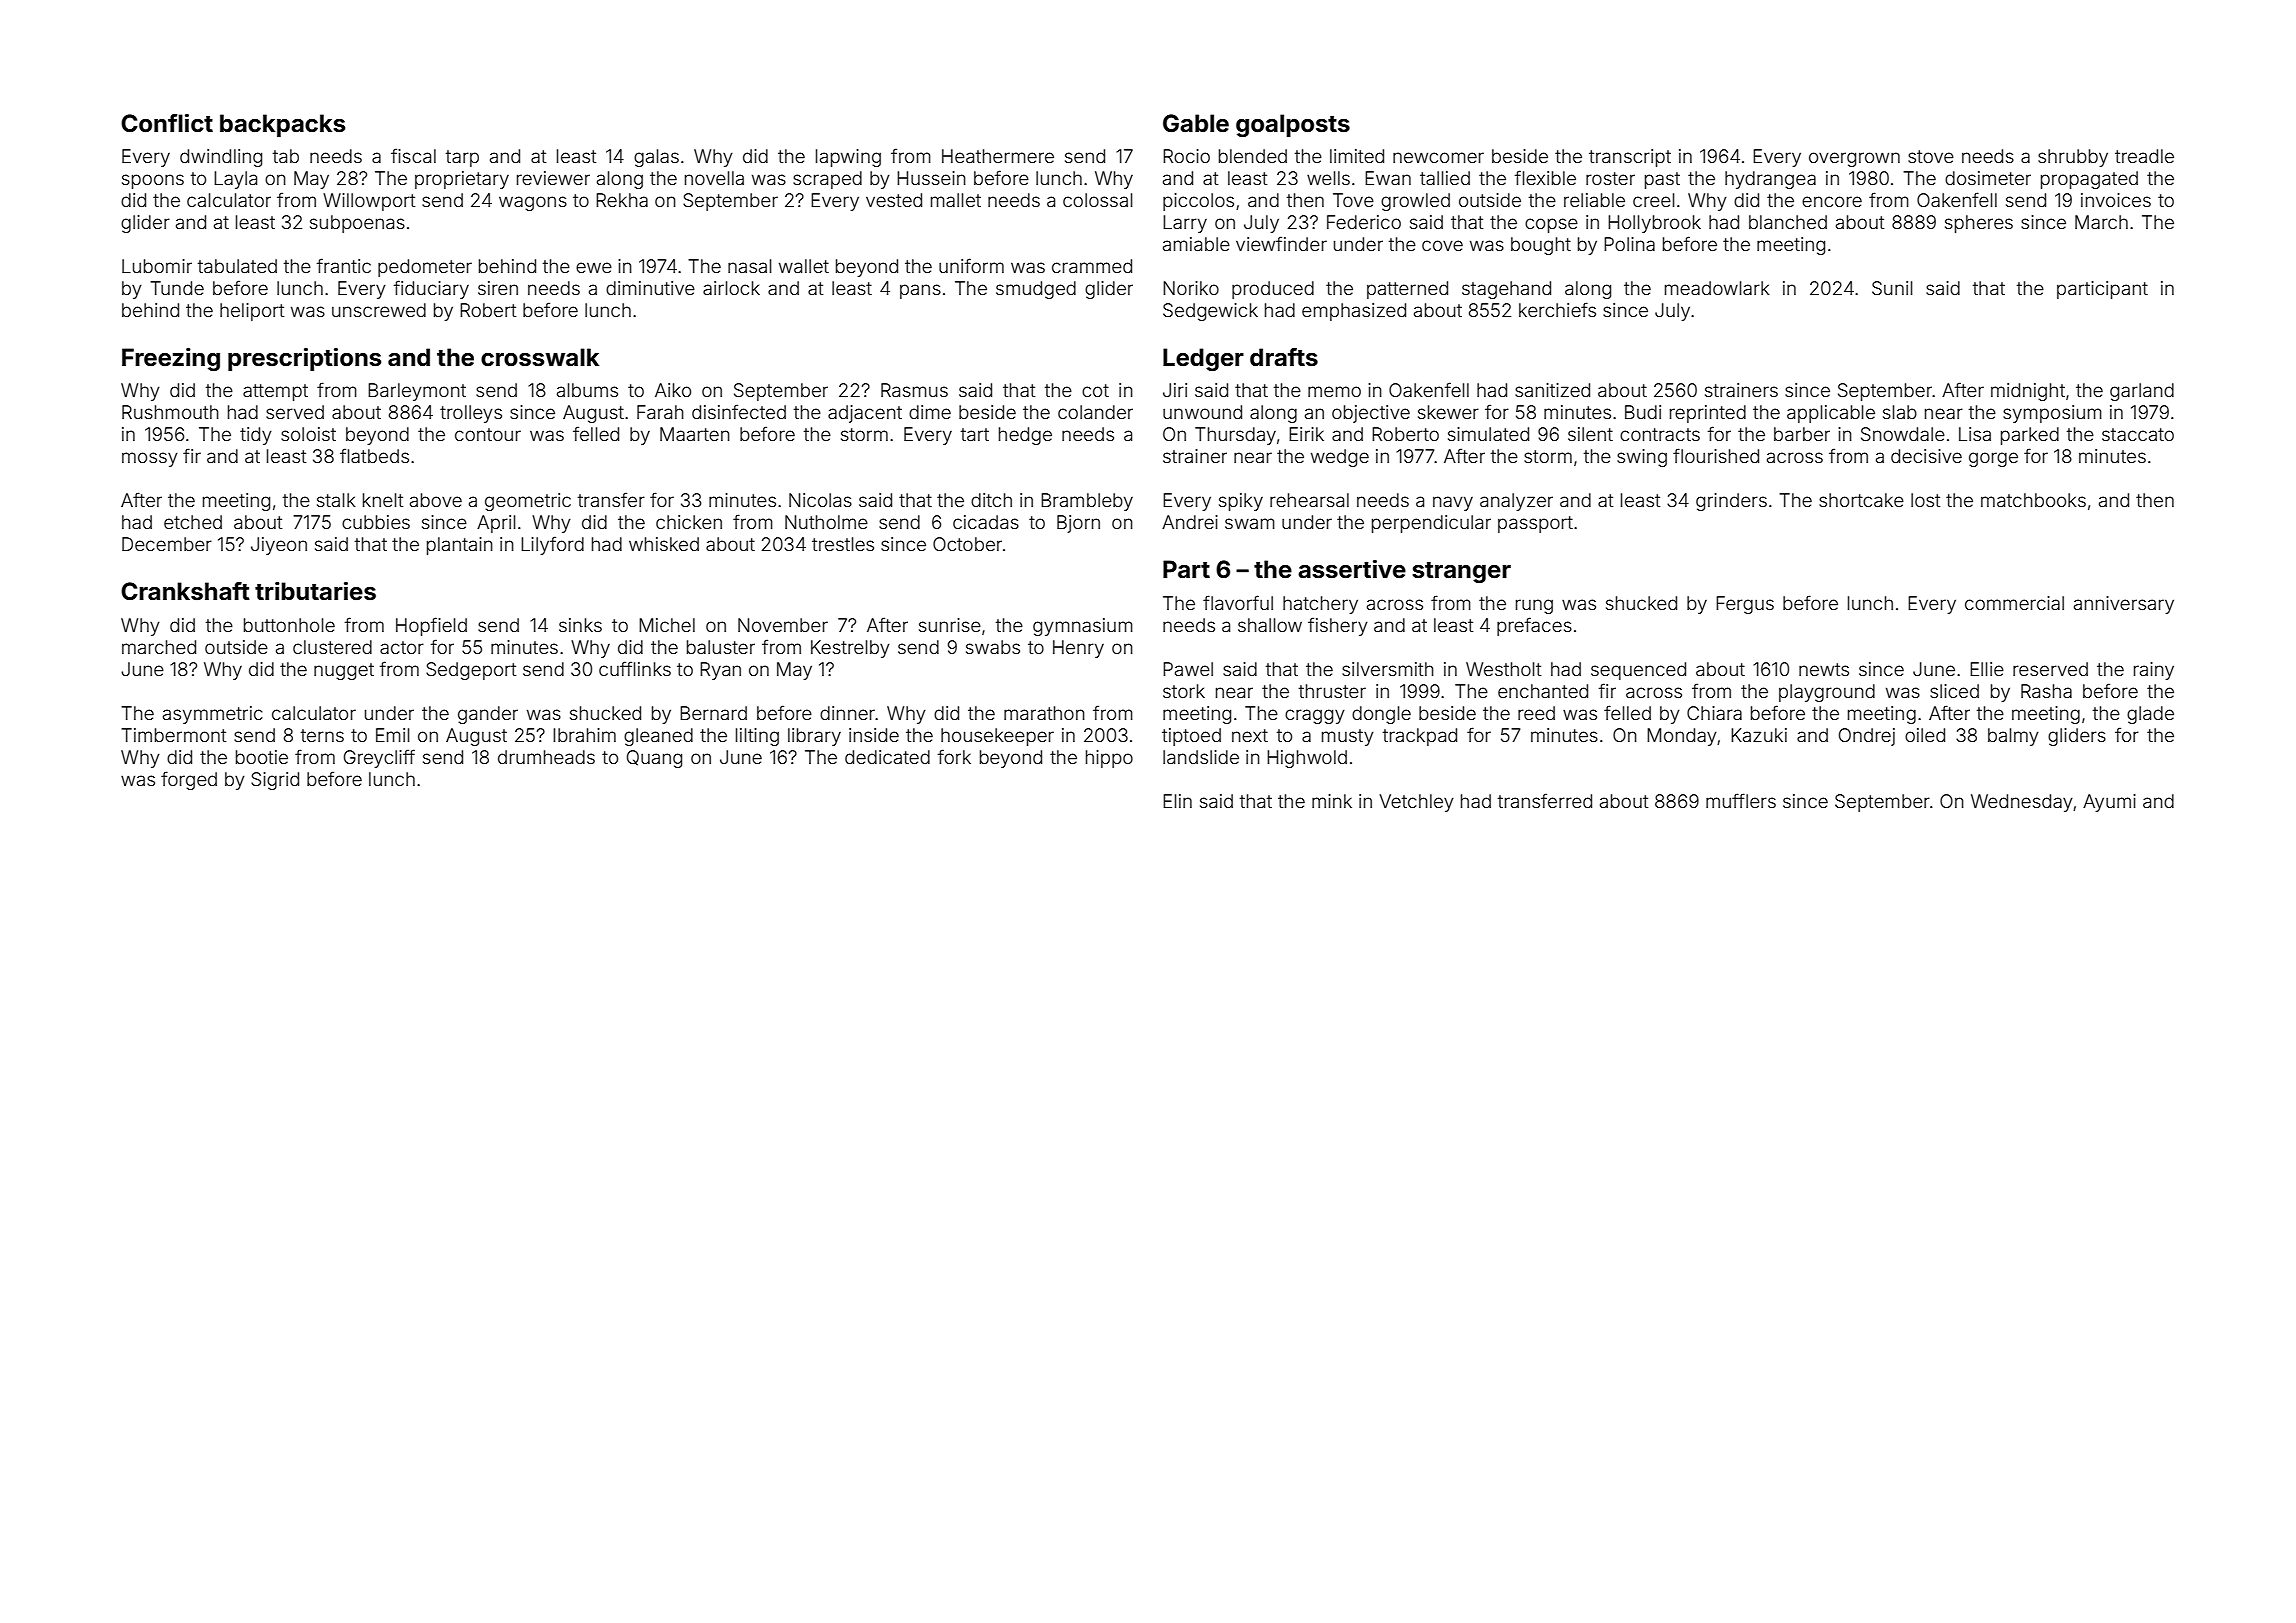 Image resolution: width=2296 pixels, height=1623 pixels. I want to click on Ibrahim, so click(584, 735).
